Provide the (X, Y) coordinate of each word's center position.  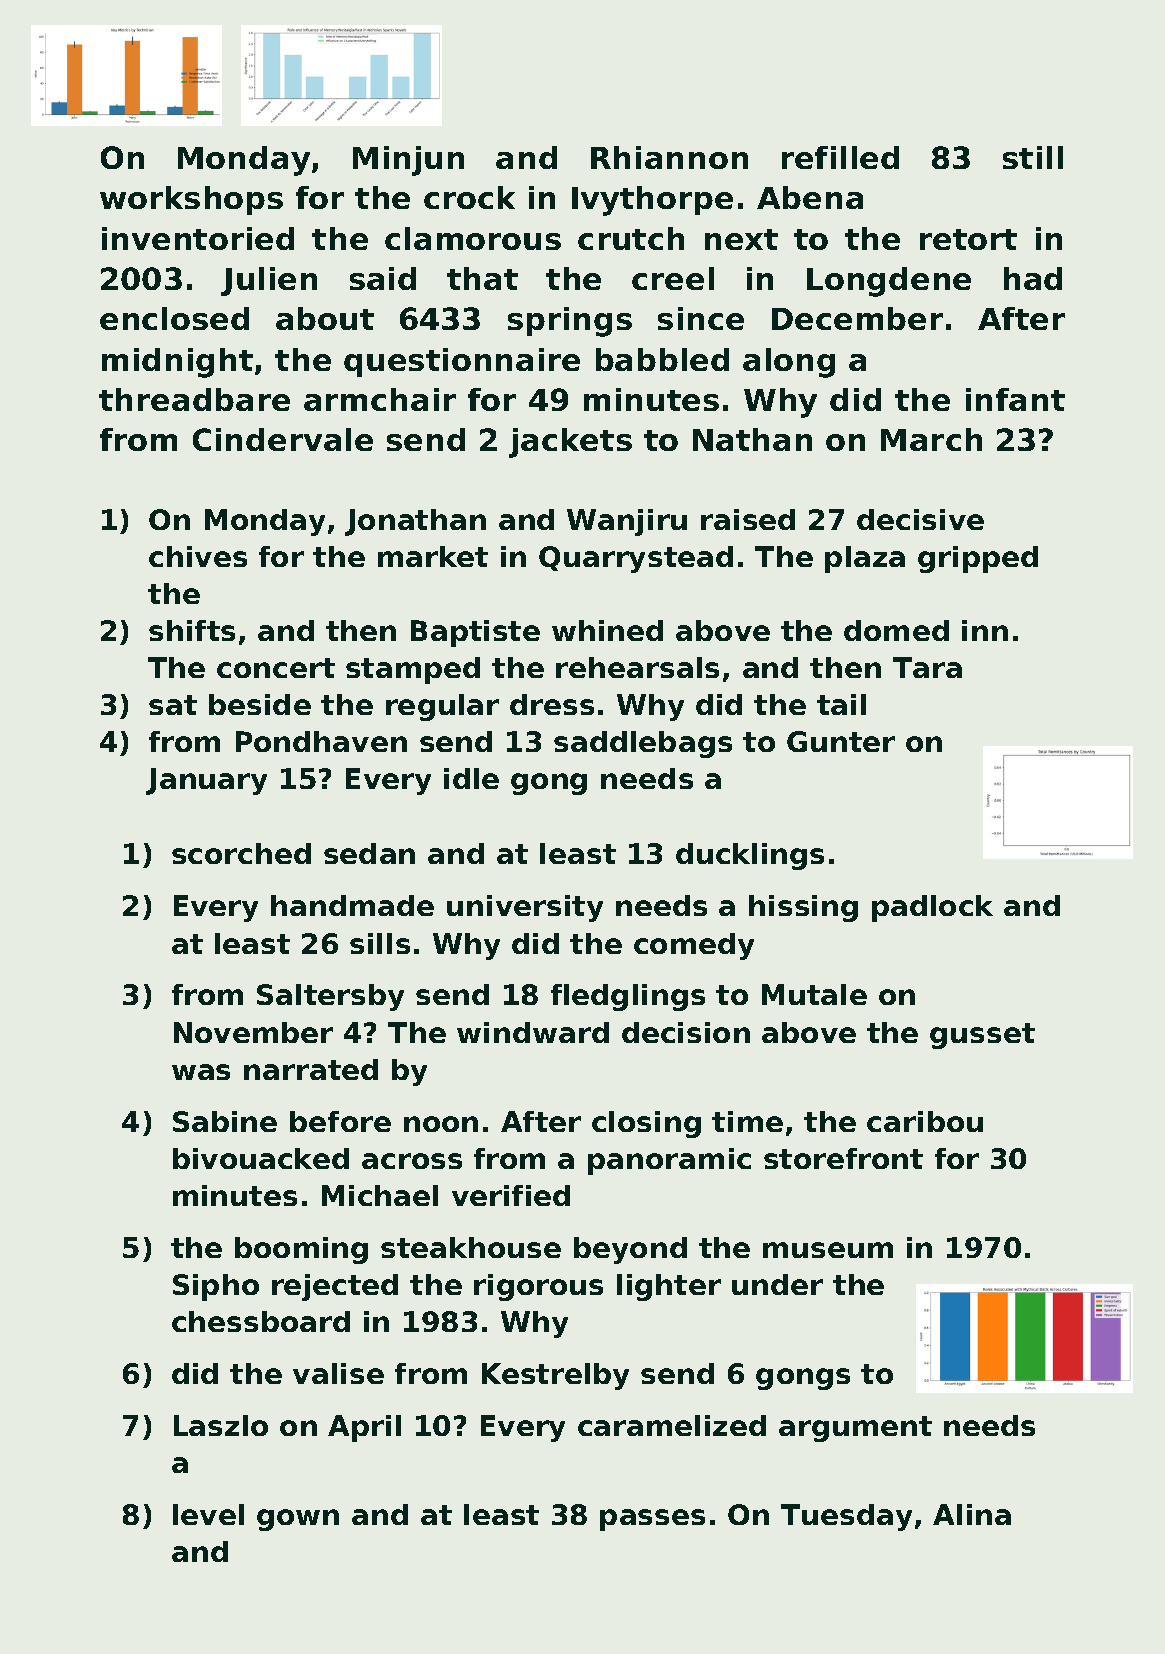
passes (652, 1520)
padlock (932, 908)
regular (442, 707)
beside (260, 704)
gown (298, 1520)
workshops (191, 200)
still (1033, 157)
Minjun (408, 161)
